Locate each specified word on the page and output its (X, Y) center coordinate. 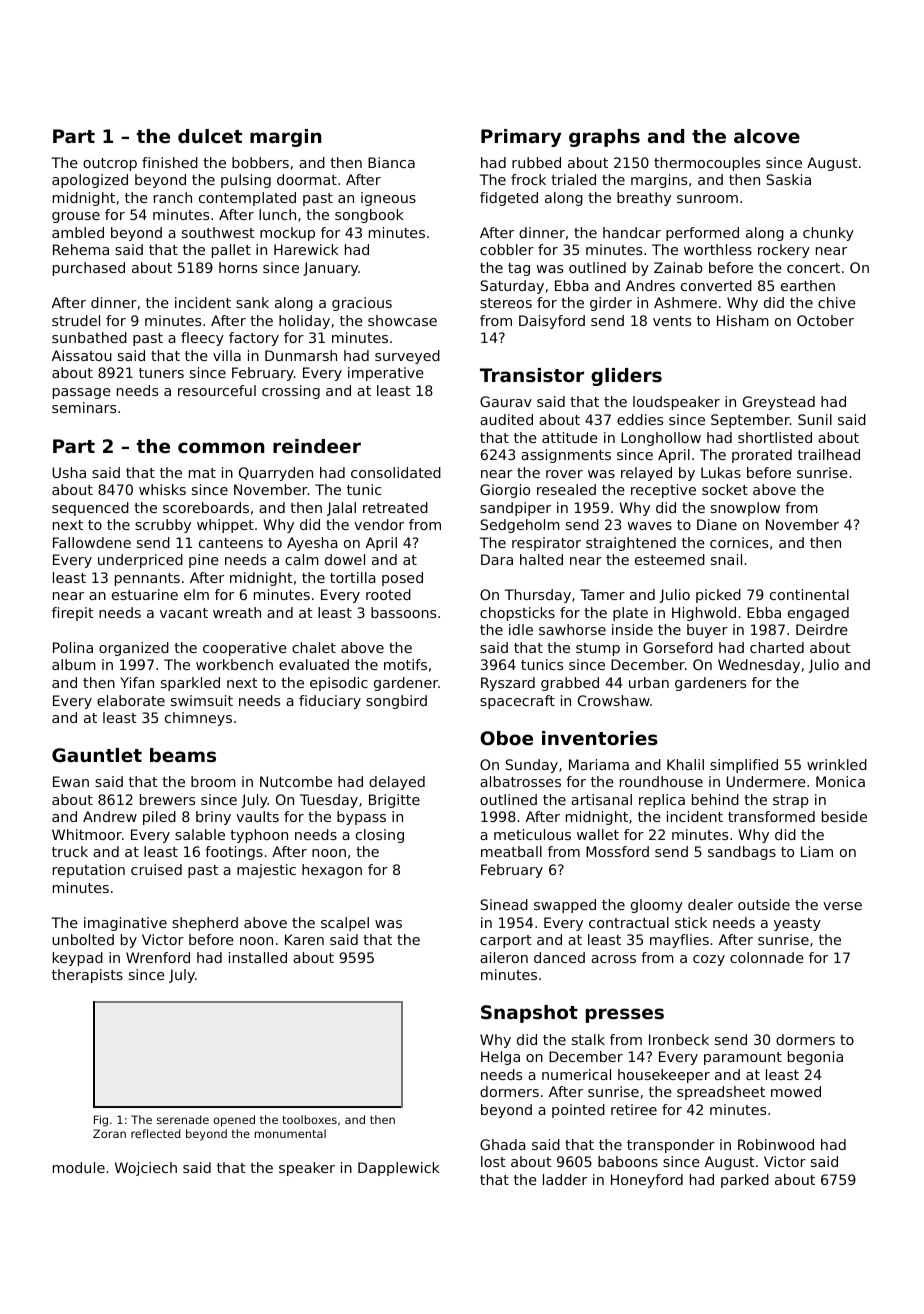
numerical (576, 1074)
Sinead (504, 904)
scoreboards (206, 507)
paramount (743, 1058)
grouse (76, 217)
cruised (156, 869)
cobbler (507, 249)
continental (809, 594)
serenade (183, 1119)
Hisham (743, 320)
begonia (815, 1058)
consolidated (396, 472)
